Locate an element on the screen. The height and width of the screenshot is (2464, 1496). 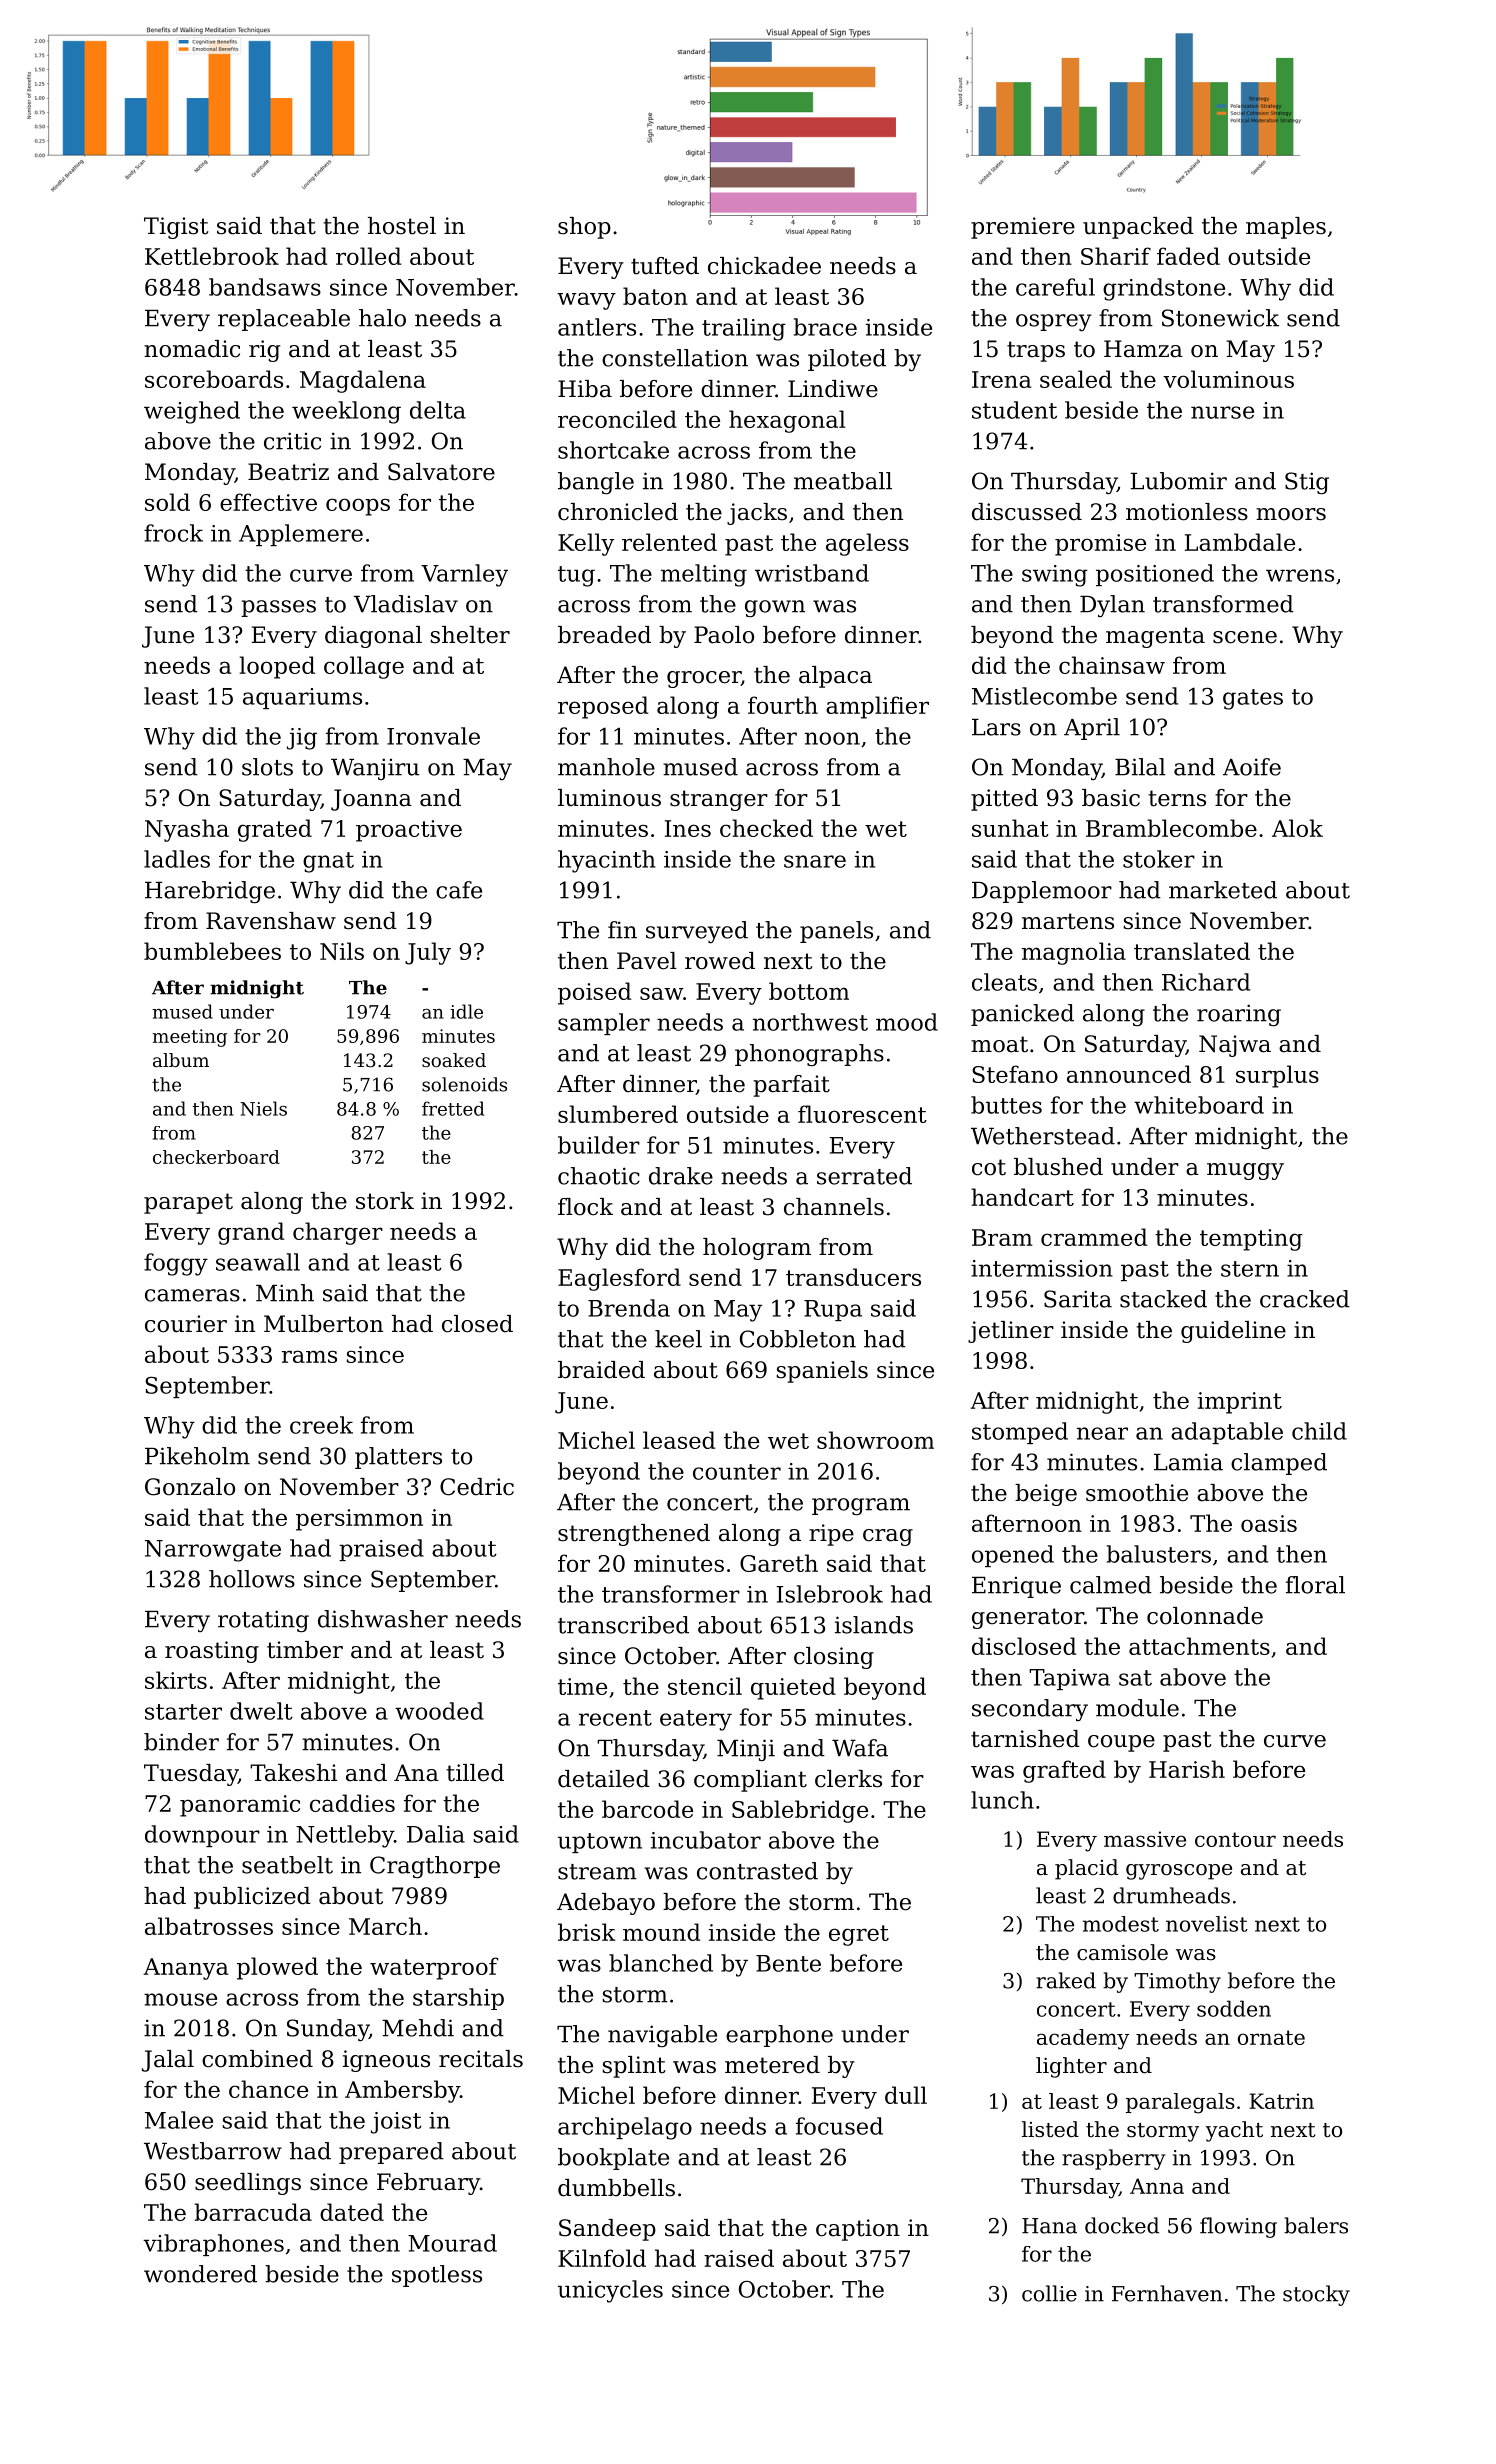
Harish is located at coordinates (1187, 1769).
